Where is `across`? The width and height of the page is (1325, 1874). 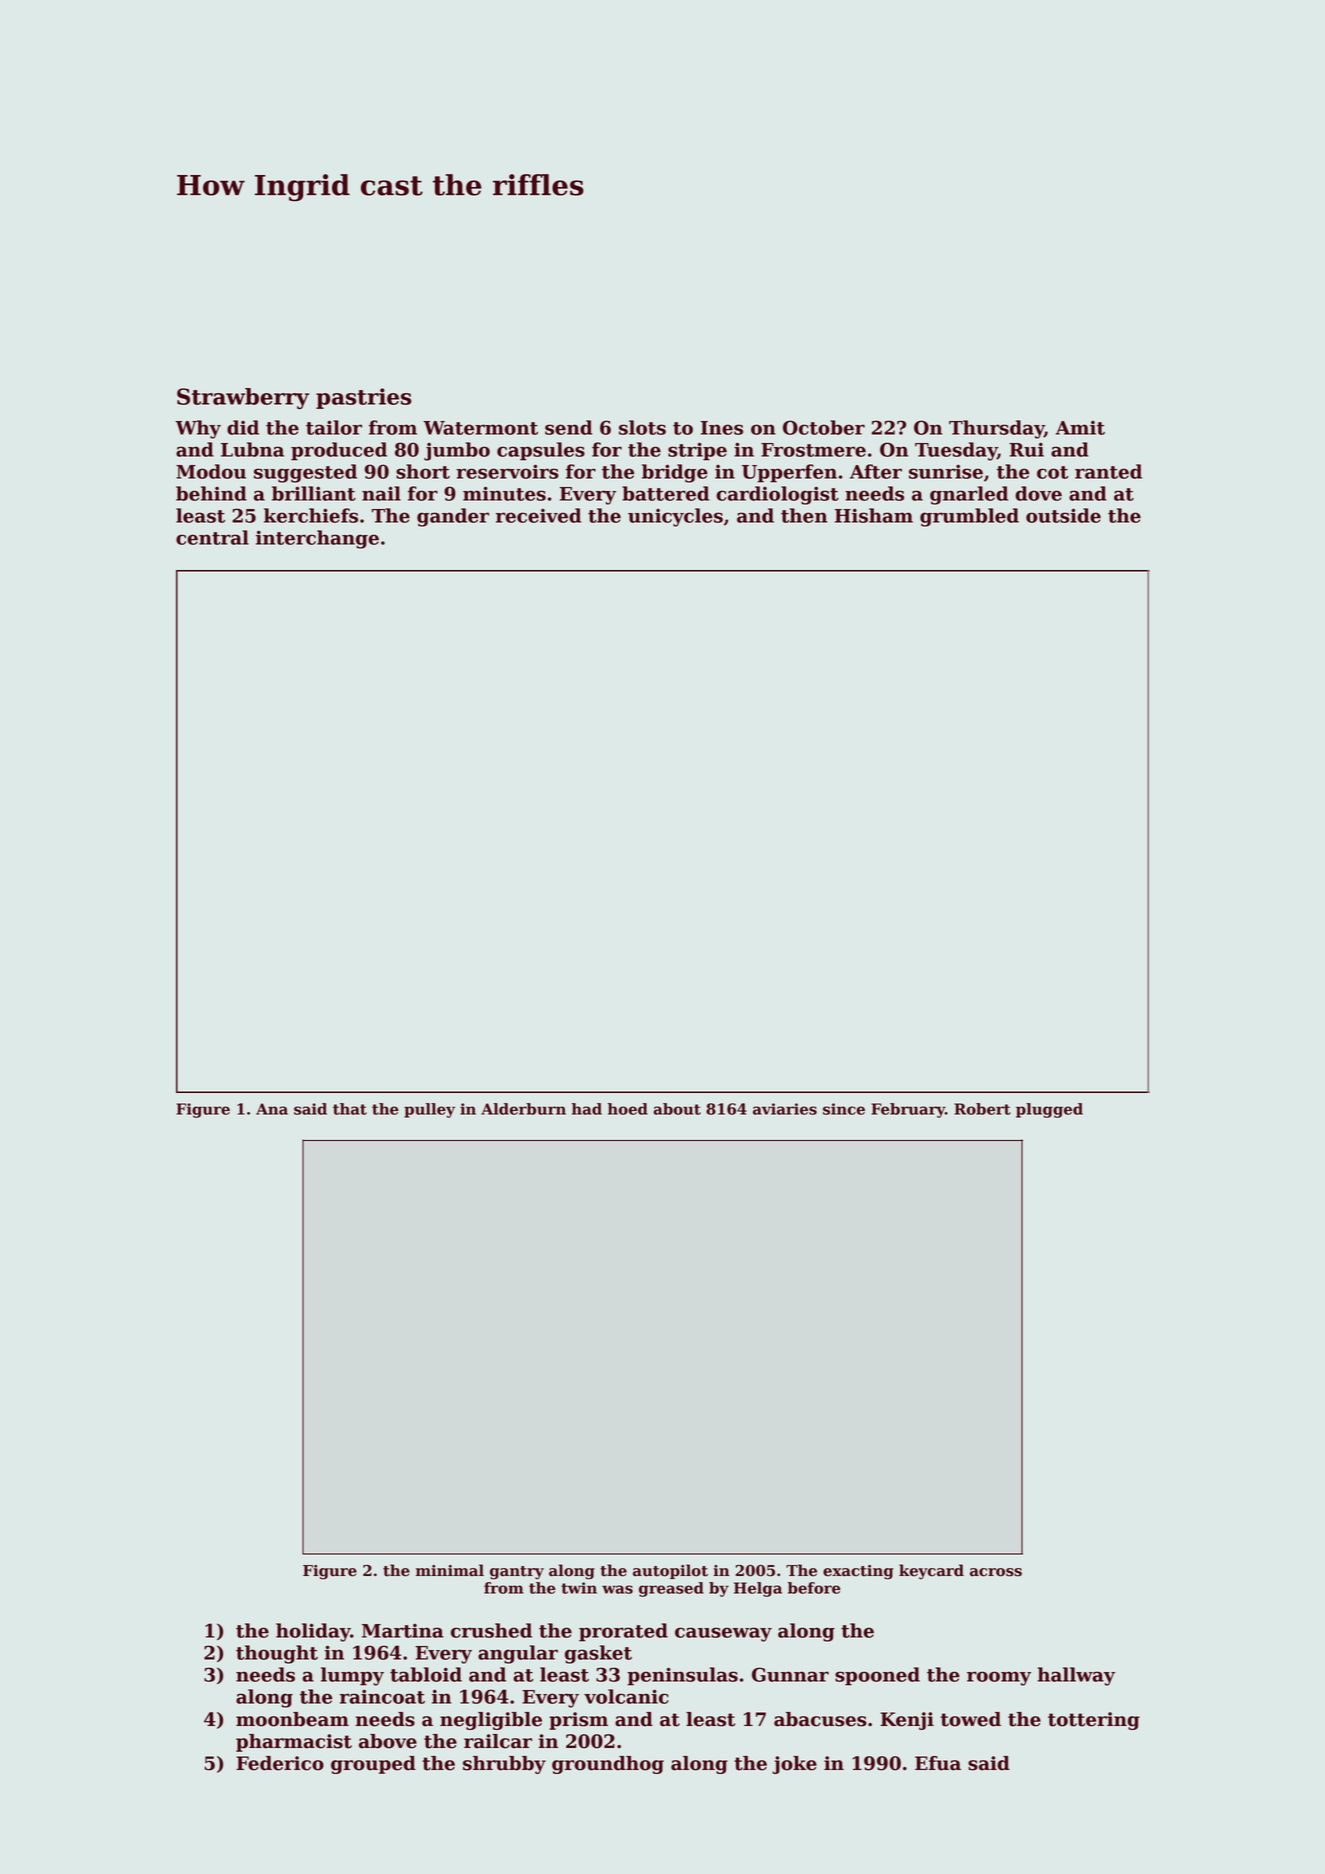
across is located at coordinates (996, 1572).
